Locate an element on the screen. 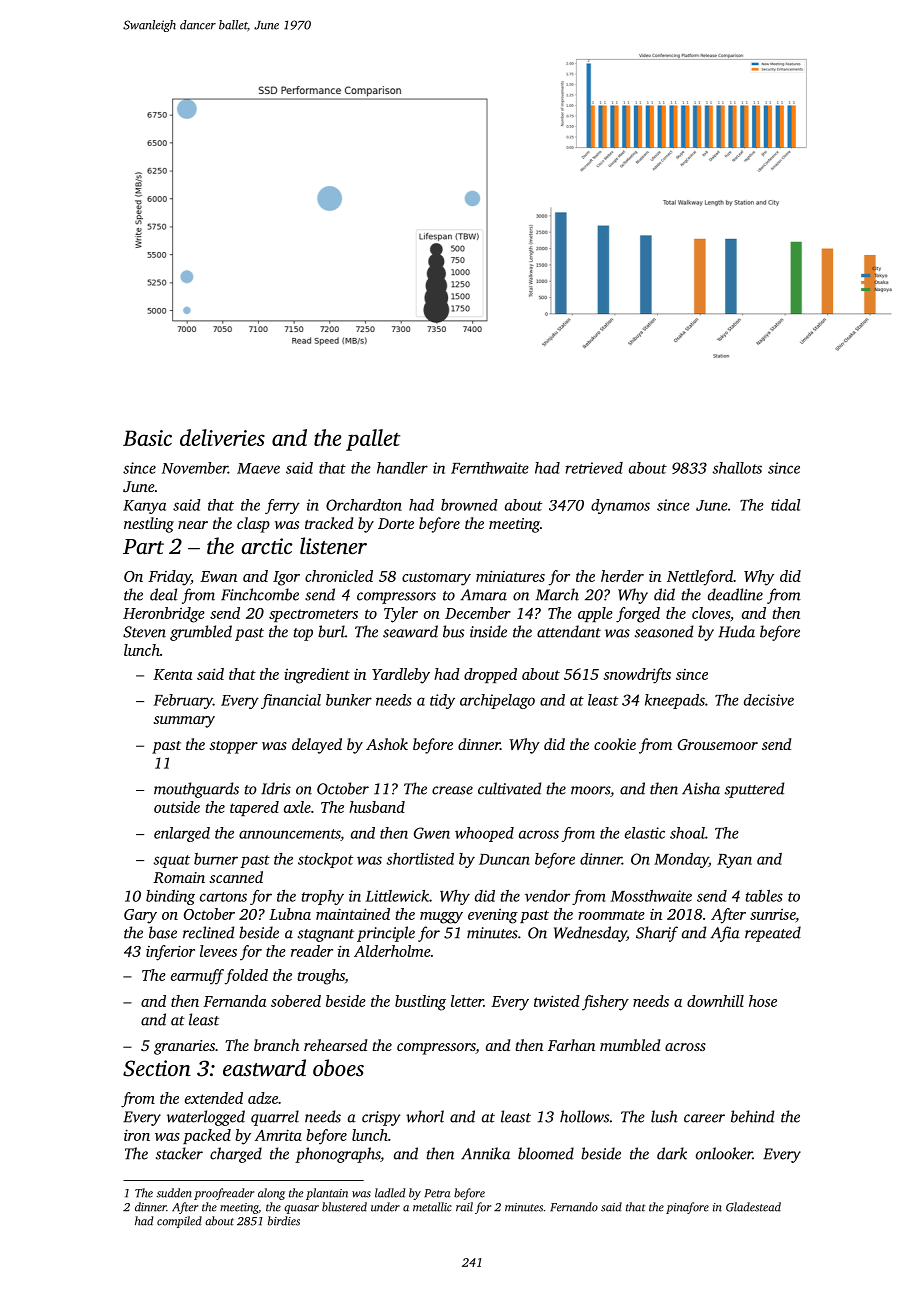 This screenshot has width=924, height=1308. Fernando is located at coordinates (574, 1207).
